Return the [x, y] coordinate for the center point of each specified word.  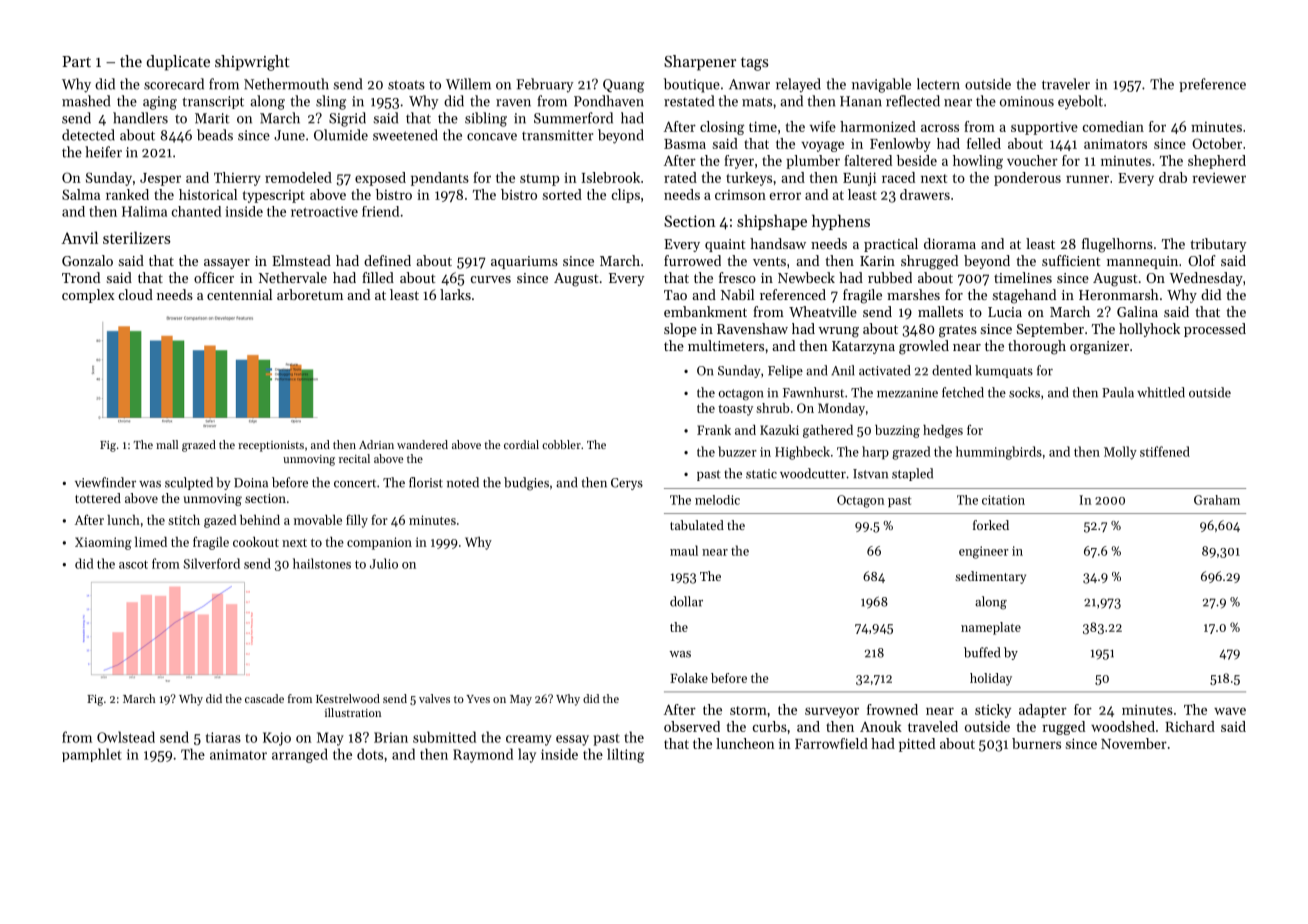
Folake [689, 678]
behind [260, 520]
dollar [686, 601]
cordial [521, 444]
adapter [1043, 711]
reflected [913, 101]
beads [215, 135]
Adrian [376, 444]
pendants [440, 179]
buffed [982, 652]
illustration [353, 712]
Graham [1217, 500]
